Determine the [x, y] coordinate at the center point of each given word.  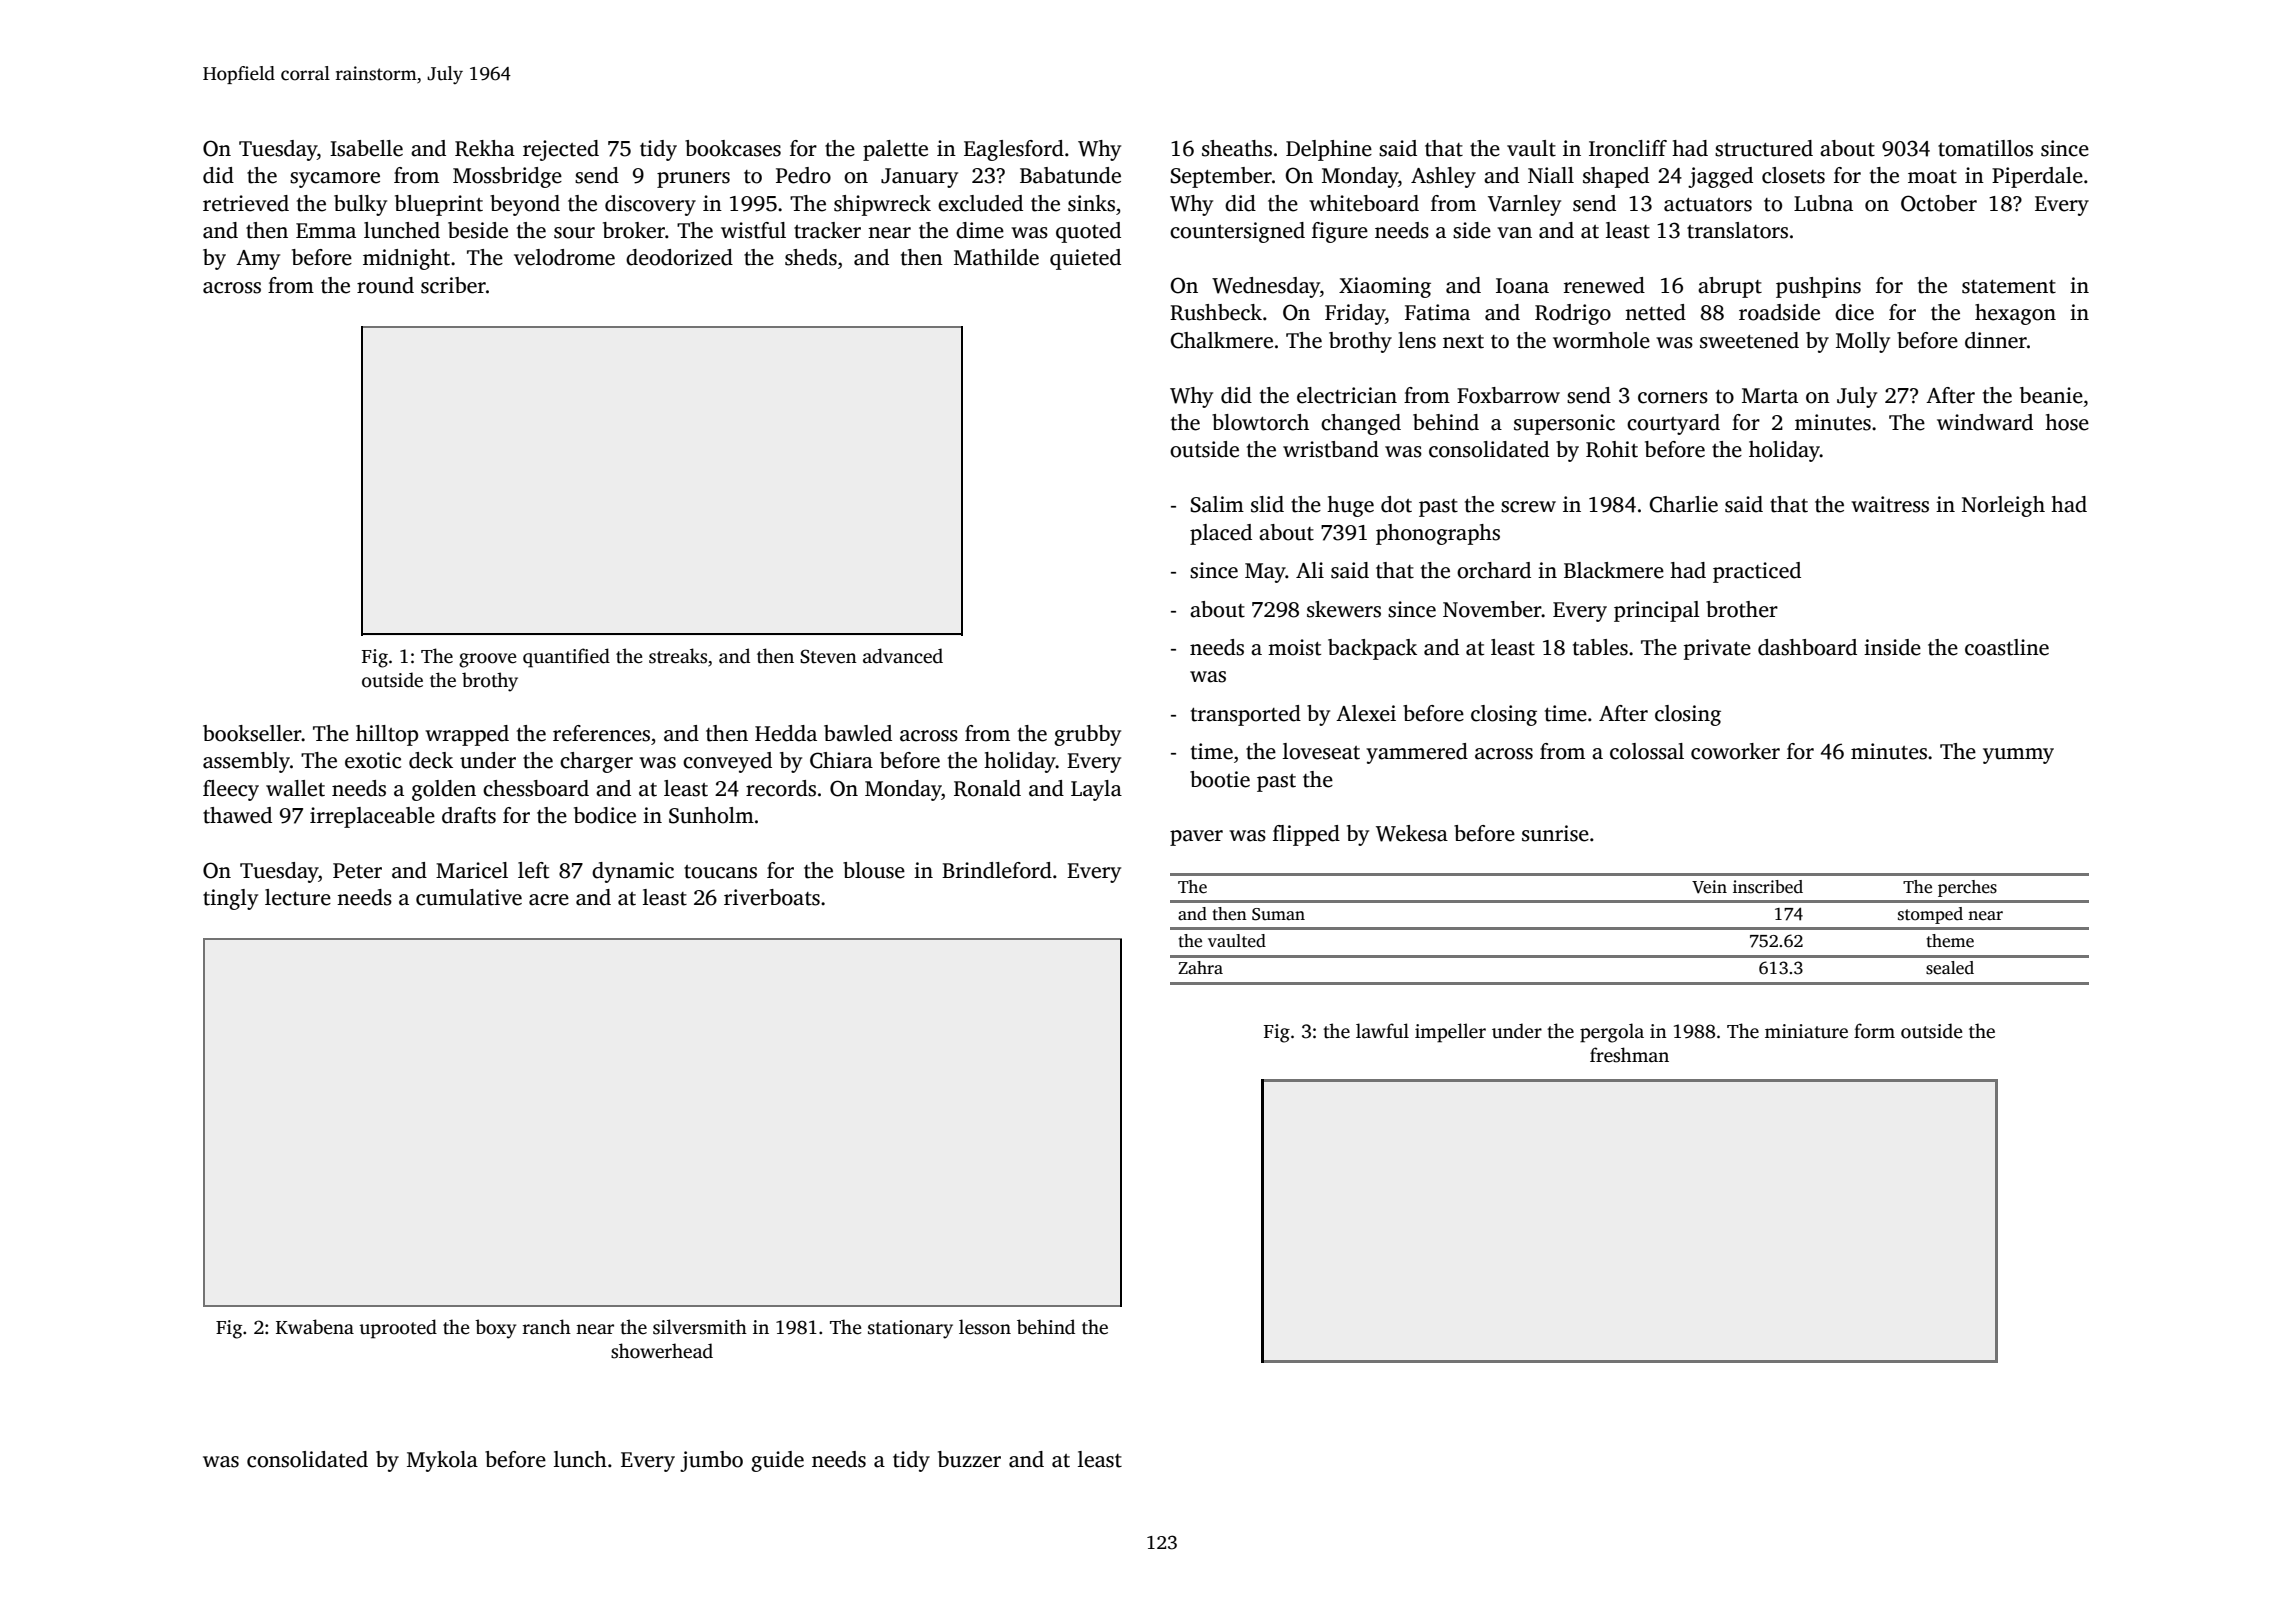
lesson [985, 1327]
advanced [903, 656]
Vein [1709, 887]
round [385, 285]
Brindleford [997, 870]
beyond [525, 205]
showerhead [662, 1351]
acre [549, 900]
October [1939, 203]
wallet [295, 788]
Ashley [1443, 177]
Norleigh [2003, 506]
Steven [828, 656]
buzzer [969, 1459]
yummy [2018, 756]
